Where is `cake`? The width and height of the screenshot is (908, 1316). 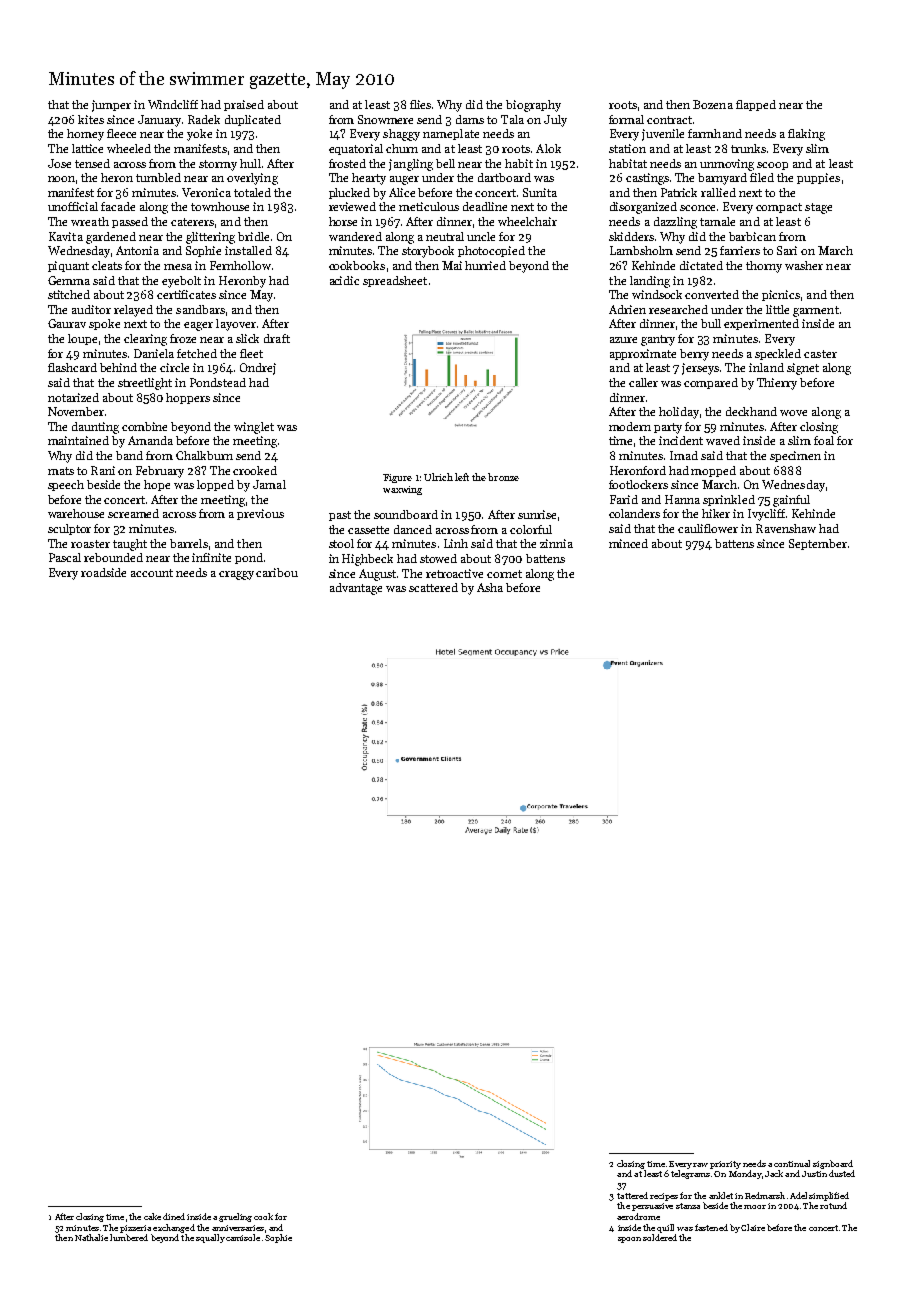 cake is located at coordinates (152, 1216).
